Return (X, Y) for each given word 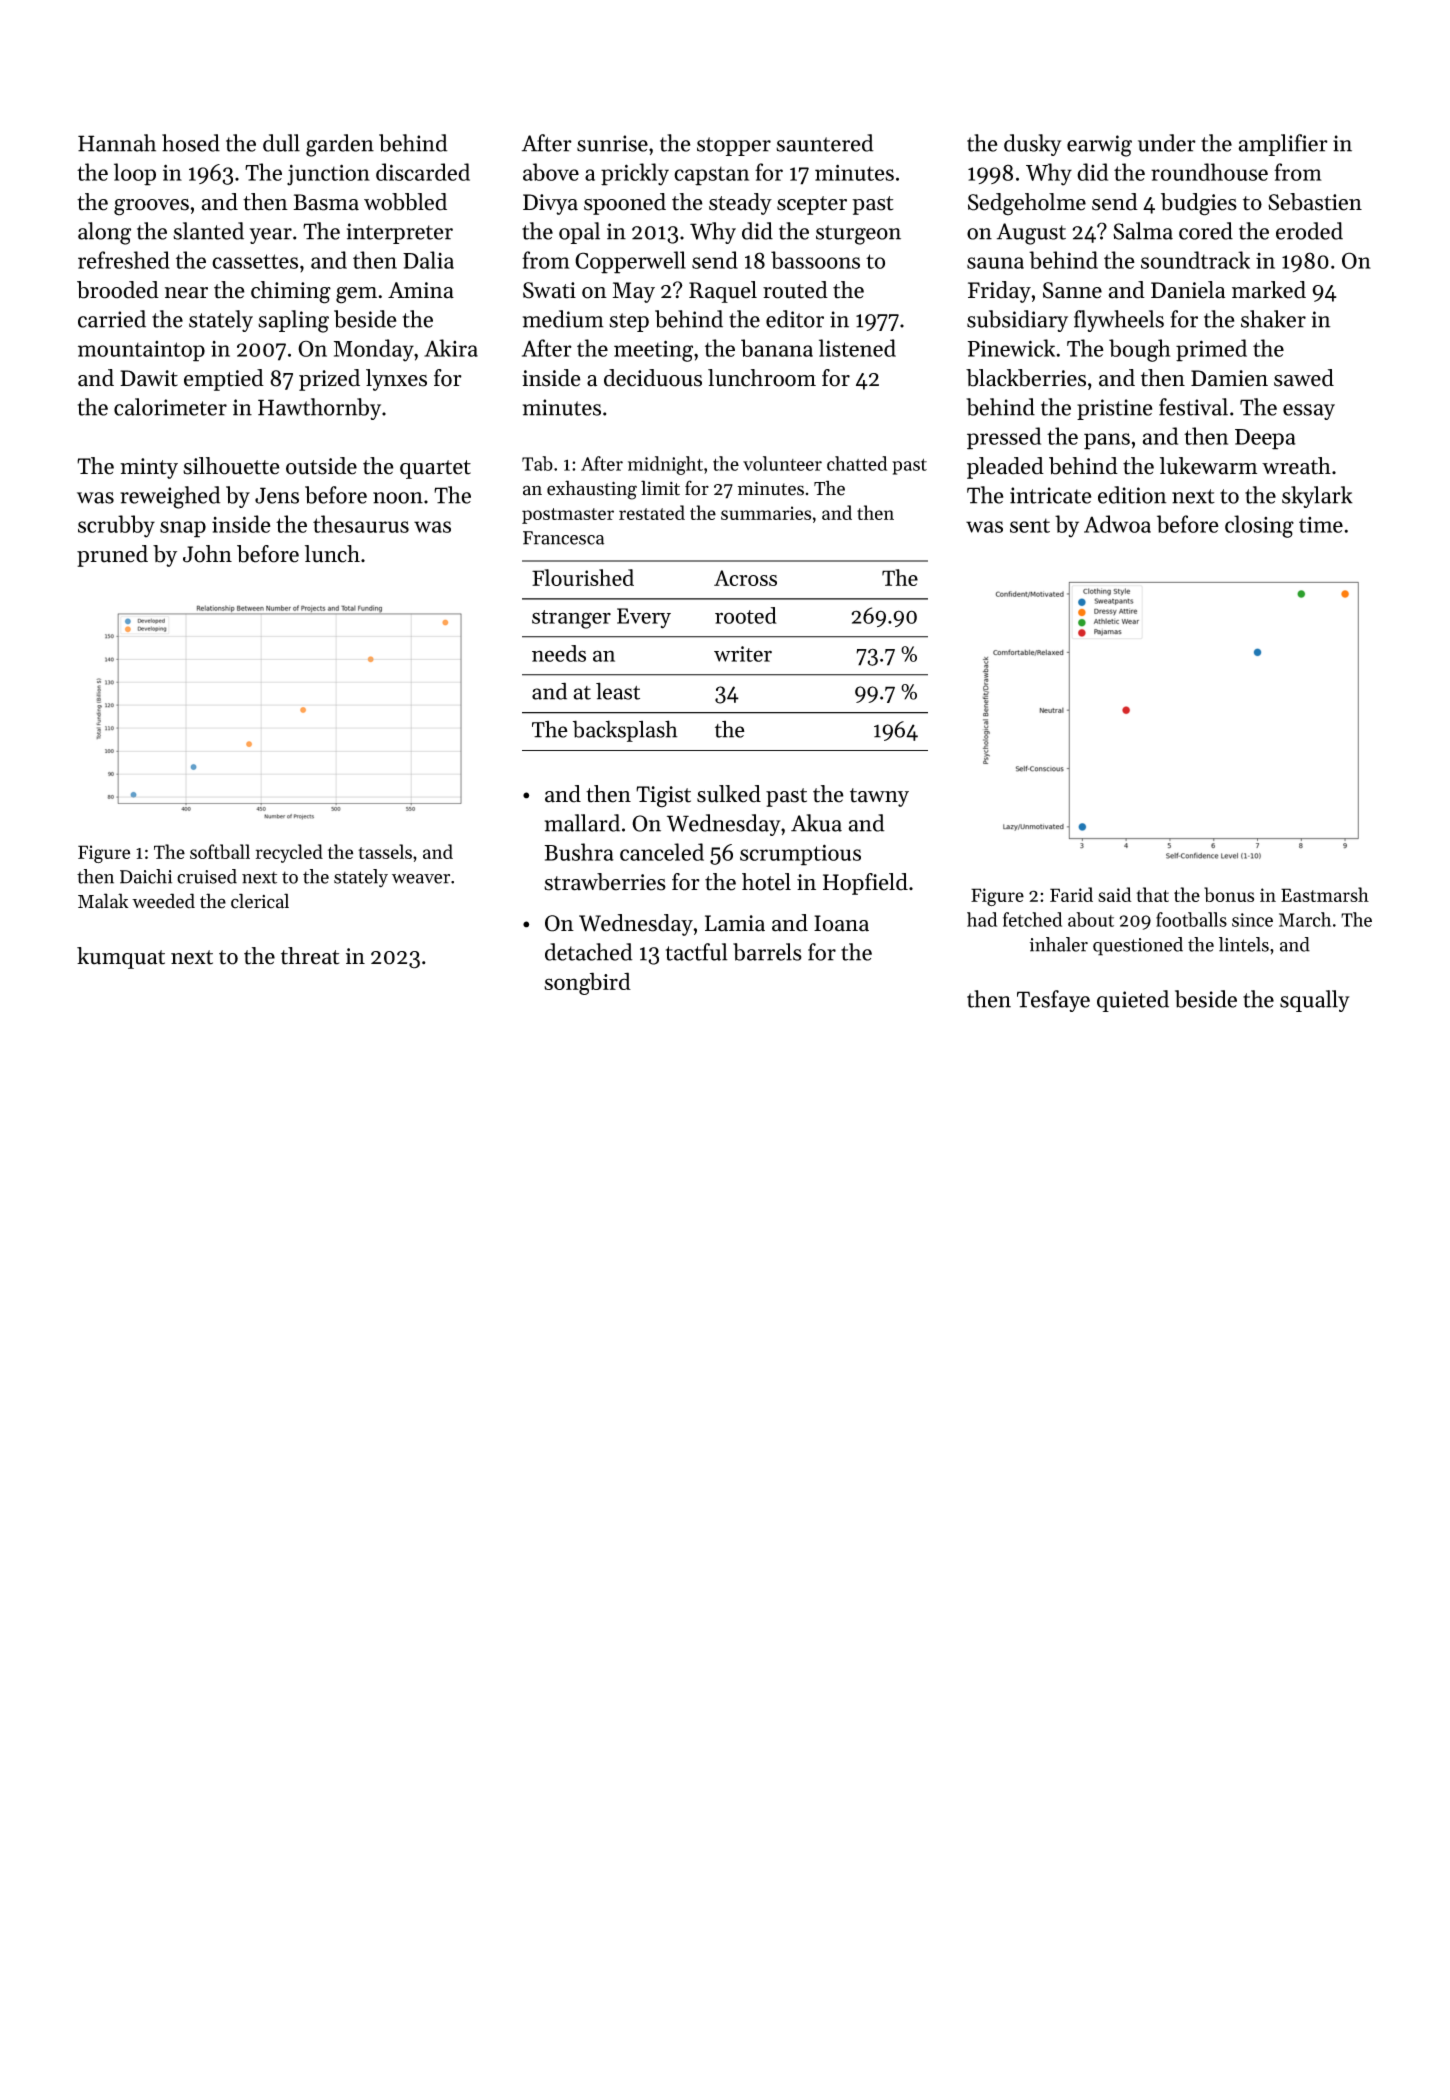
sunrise (612, 143)
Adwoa (1117, 524)
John (207, 554)
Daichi (146, 876)
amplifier (1283, 145)
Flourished (583, 577)
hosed (191, 143)
